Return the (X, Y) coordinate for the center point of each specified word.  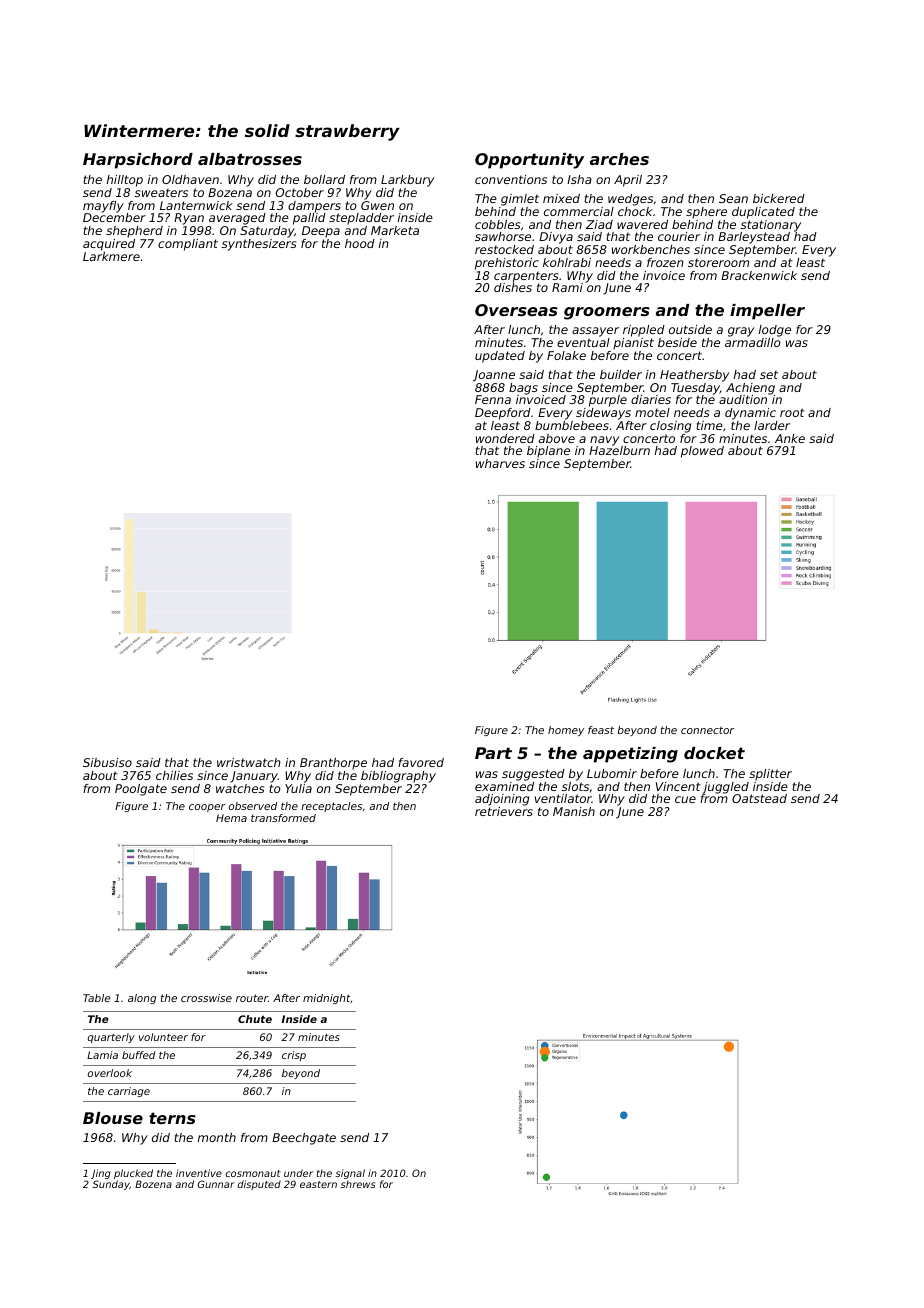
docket (714, 753)
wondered (505, 438)
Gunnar (216, 1184)
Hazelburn (619, 450)
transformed (283, 818)
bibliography (398, 777)
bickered (779, 198)
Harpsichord (138, 161)
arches (619, 159)
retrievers (504, 811)
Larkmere (111, 256)
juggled (726, 788)
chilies (174, 775)
